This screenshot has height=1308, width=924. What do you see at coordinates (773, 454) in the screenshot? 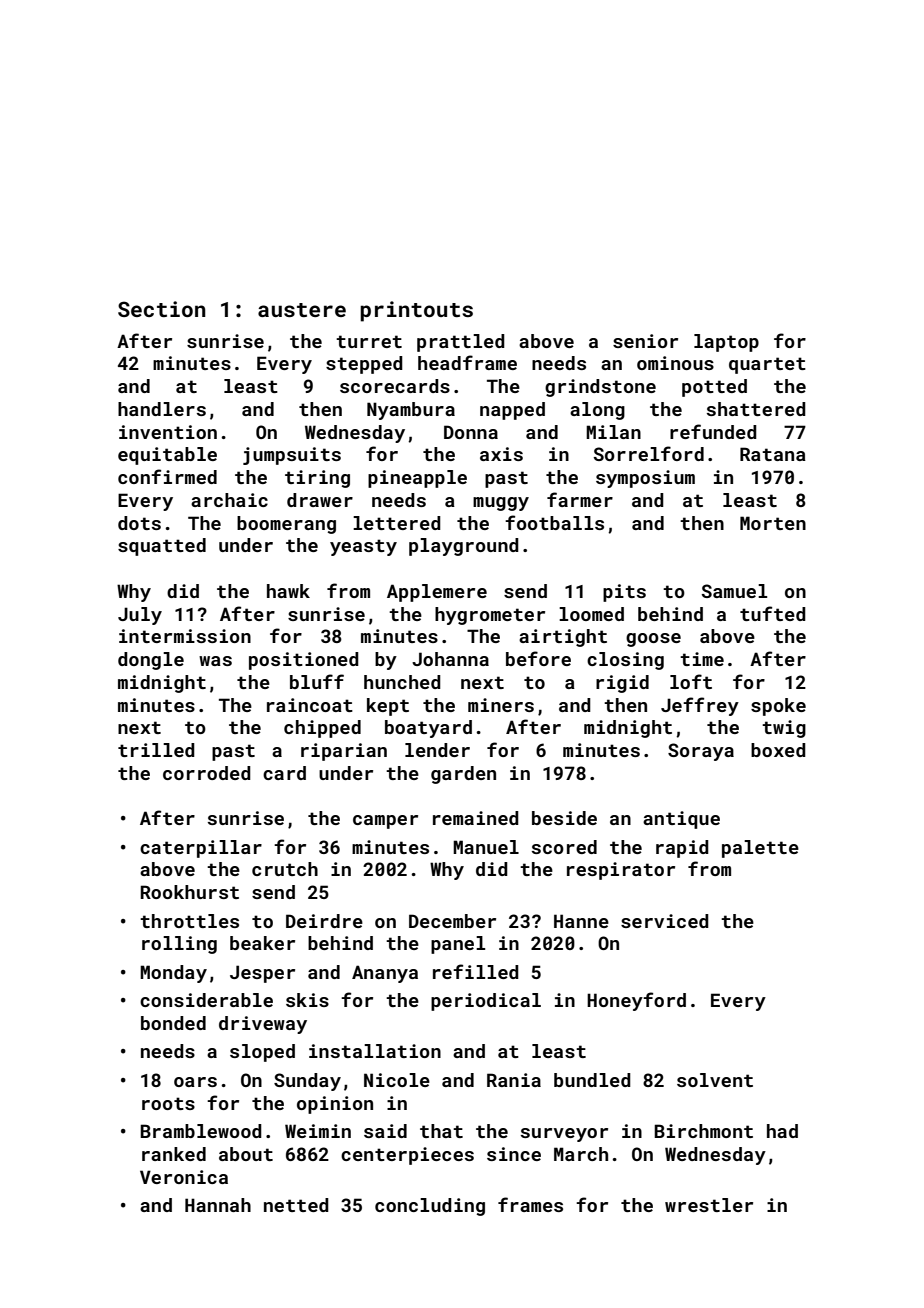
I see `Ratana` at bounding box center [773, 454].
